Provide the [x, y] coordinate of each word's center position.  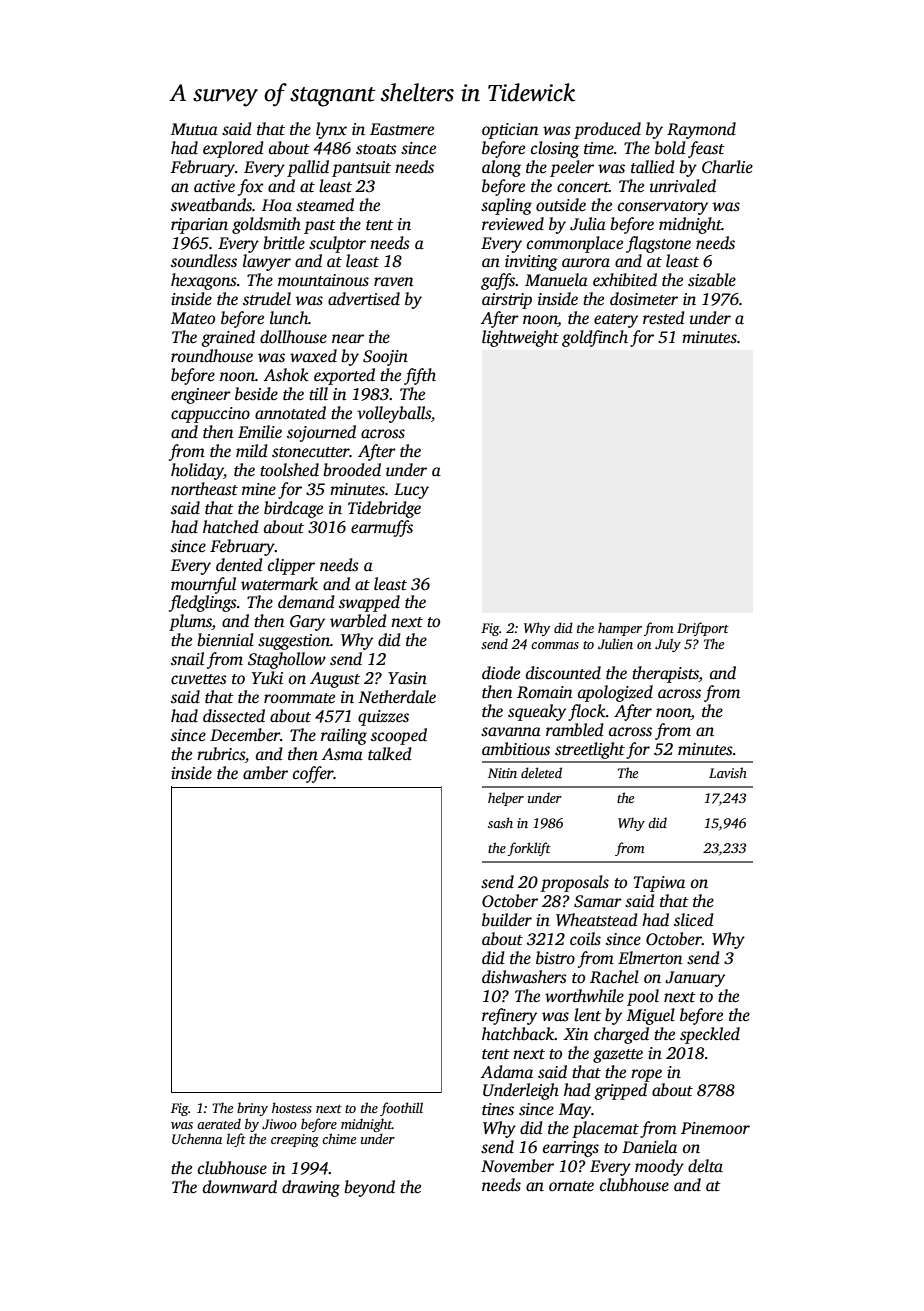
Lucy [411, 491]
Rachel [614, 977]
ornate [571, 1186]
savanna [511, 732]
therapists [665, 674]
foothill [401, 1109]
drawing [311, 1188]
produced [607, 130]
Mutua [194, 129]
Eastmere [402, 129]
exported [344, 376]
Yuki [267, 678]
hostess [292, 1107]
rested [664, 318]
